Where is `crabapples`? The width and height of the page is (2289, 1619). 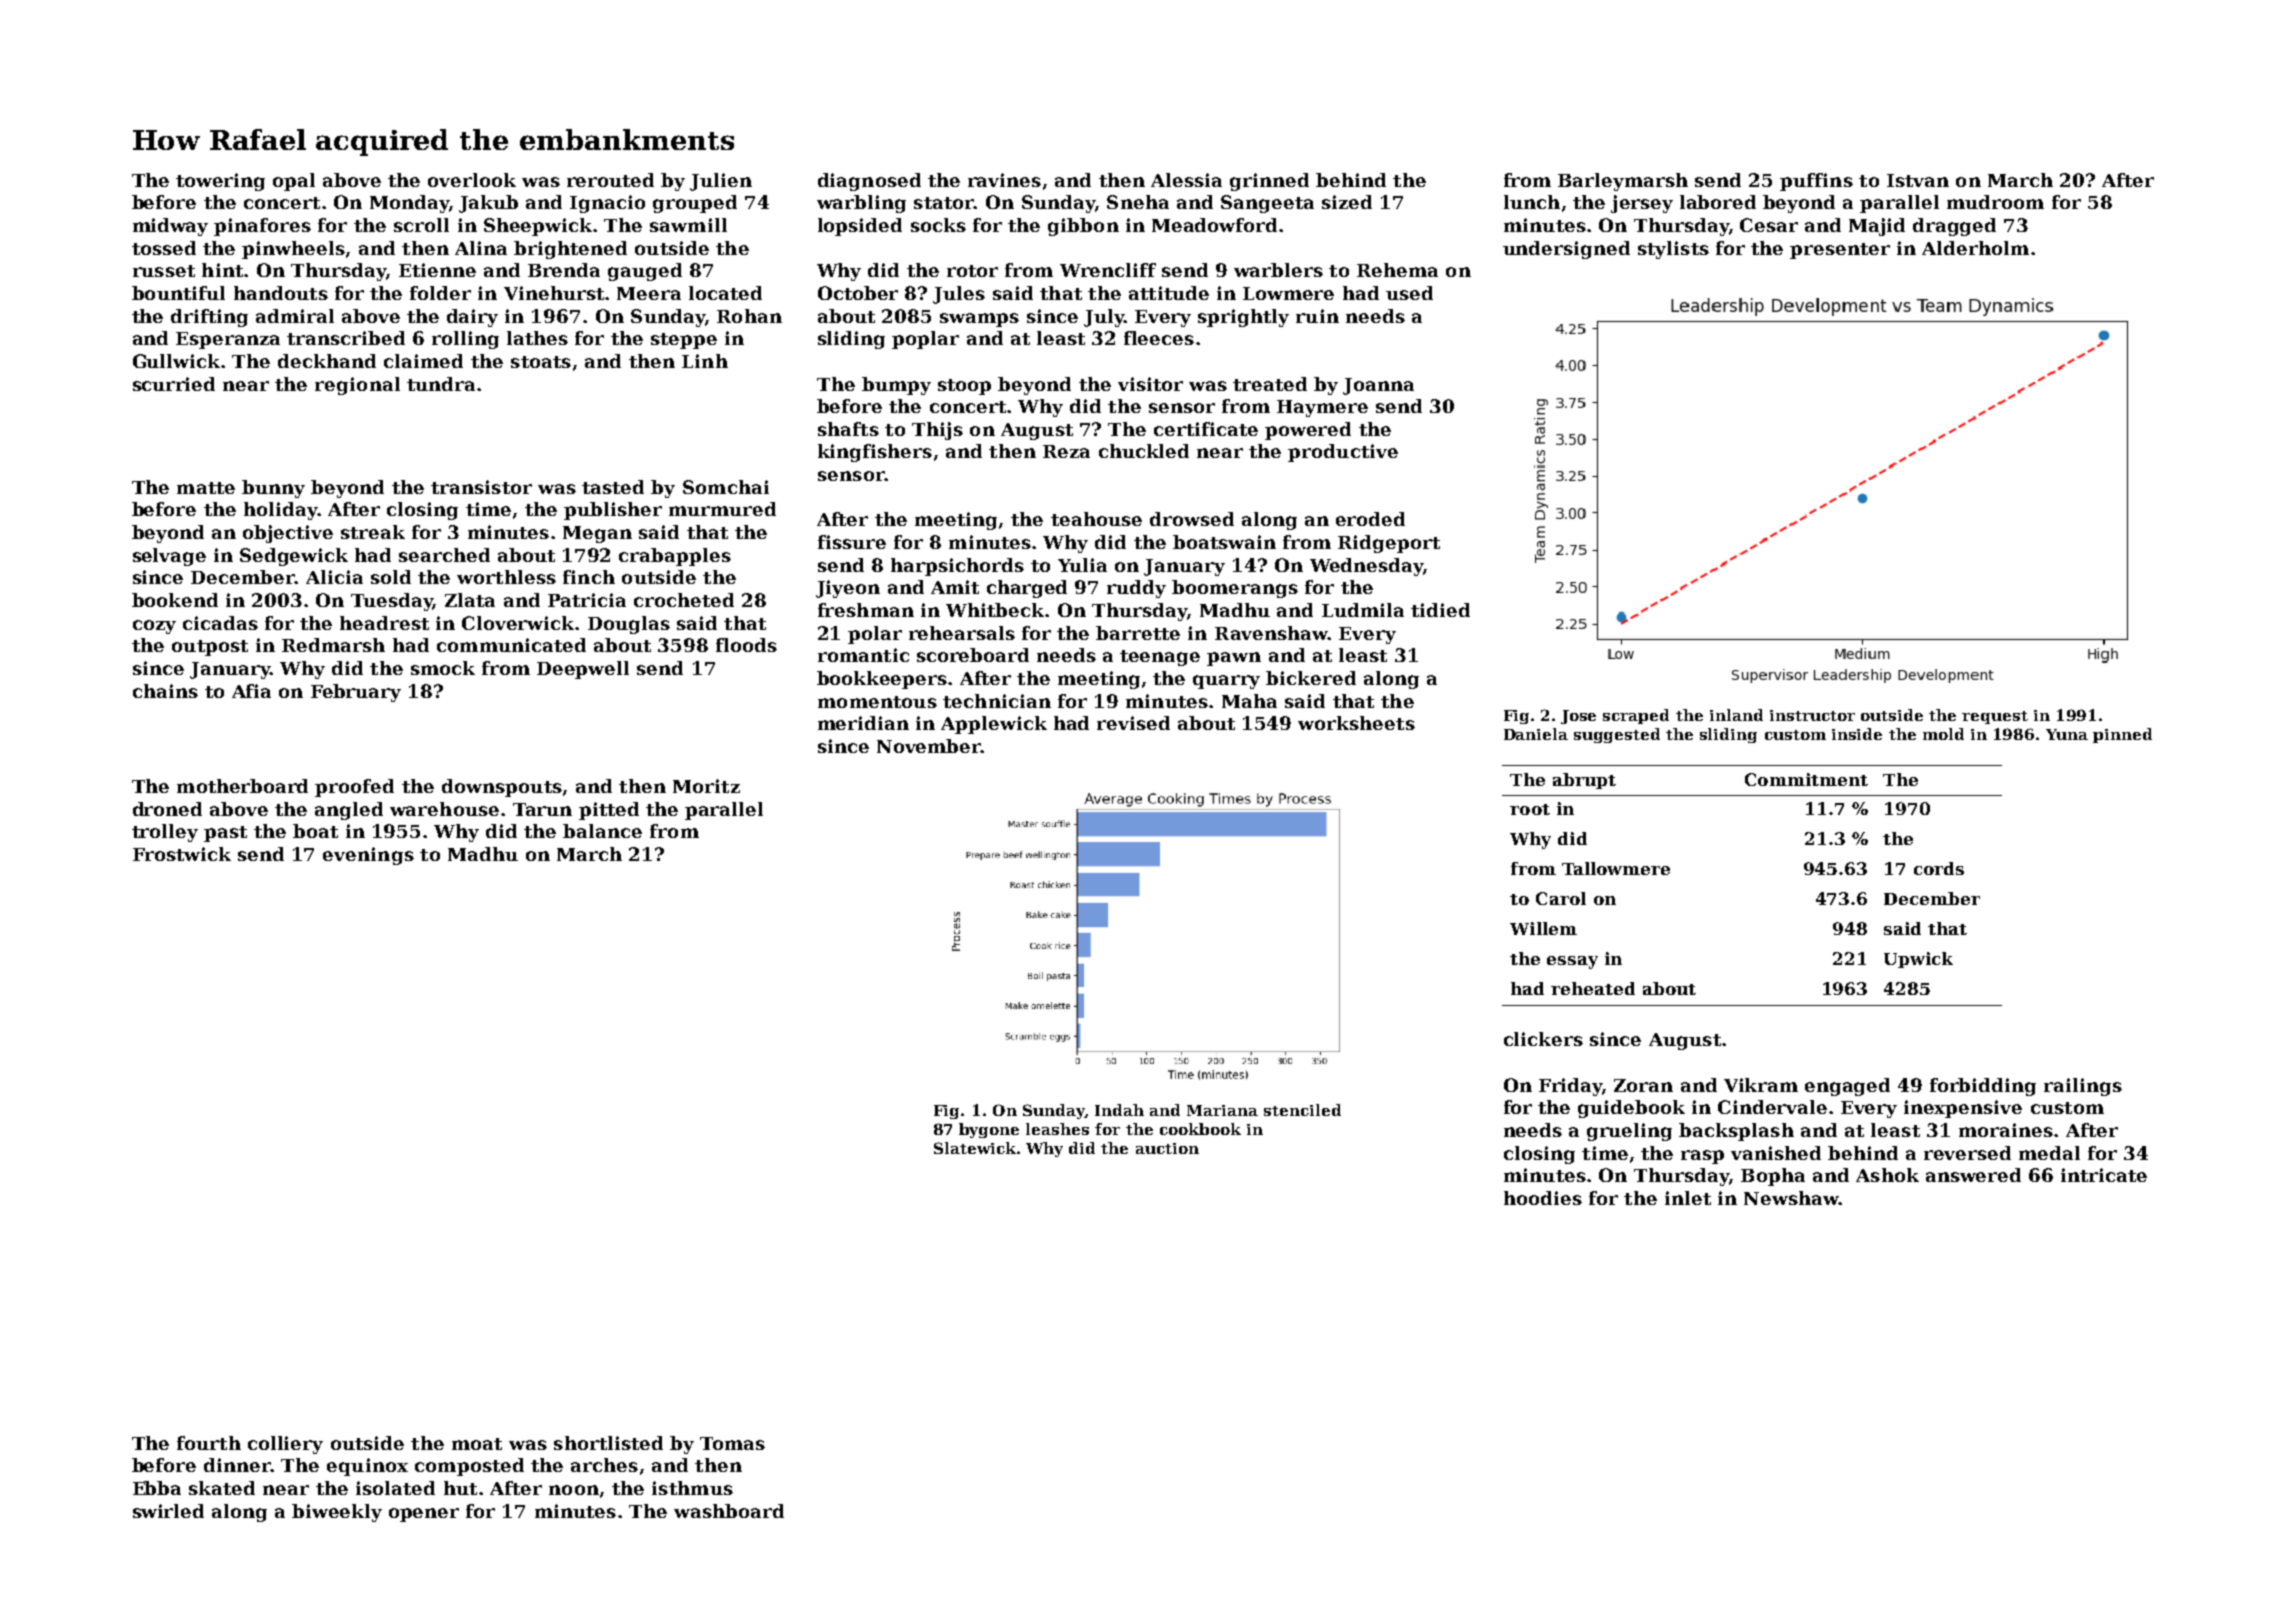
crabapples is located at coordinates (675, 557).
